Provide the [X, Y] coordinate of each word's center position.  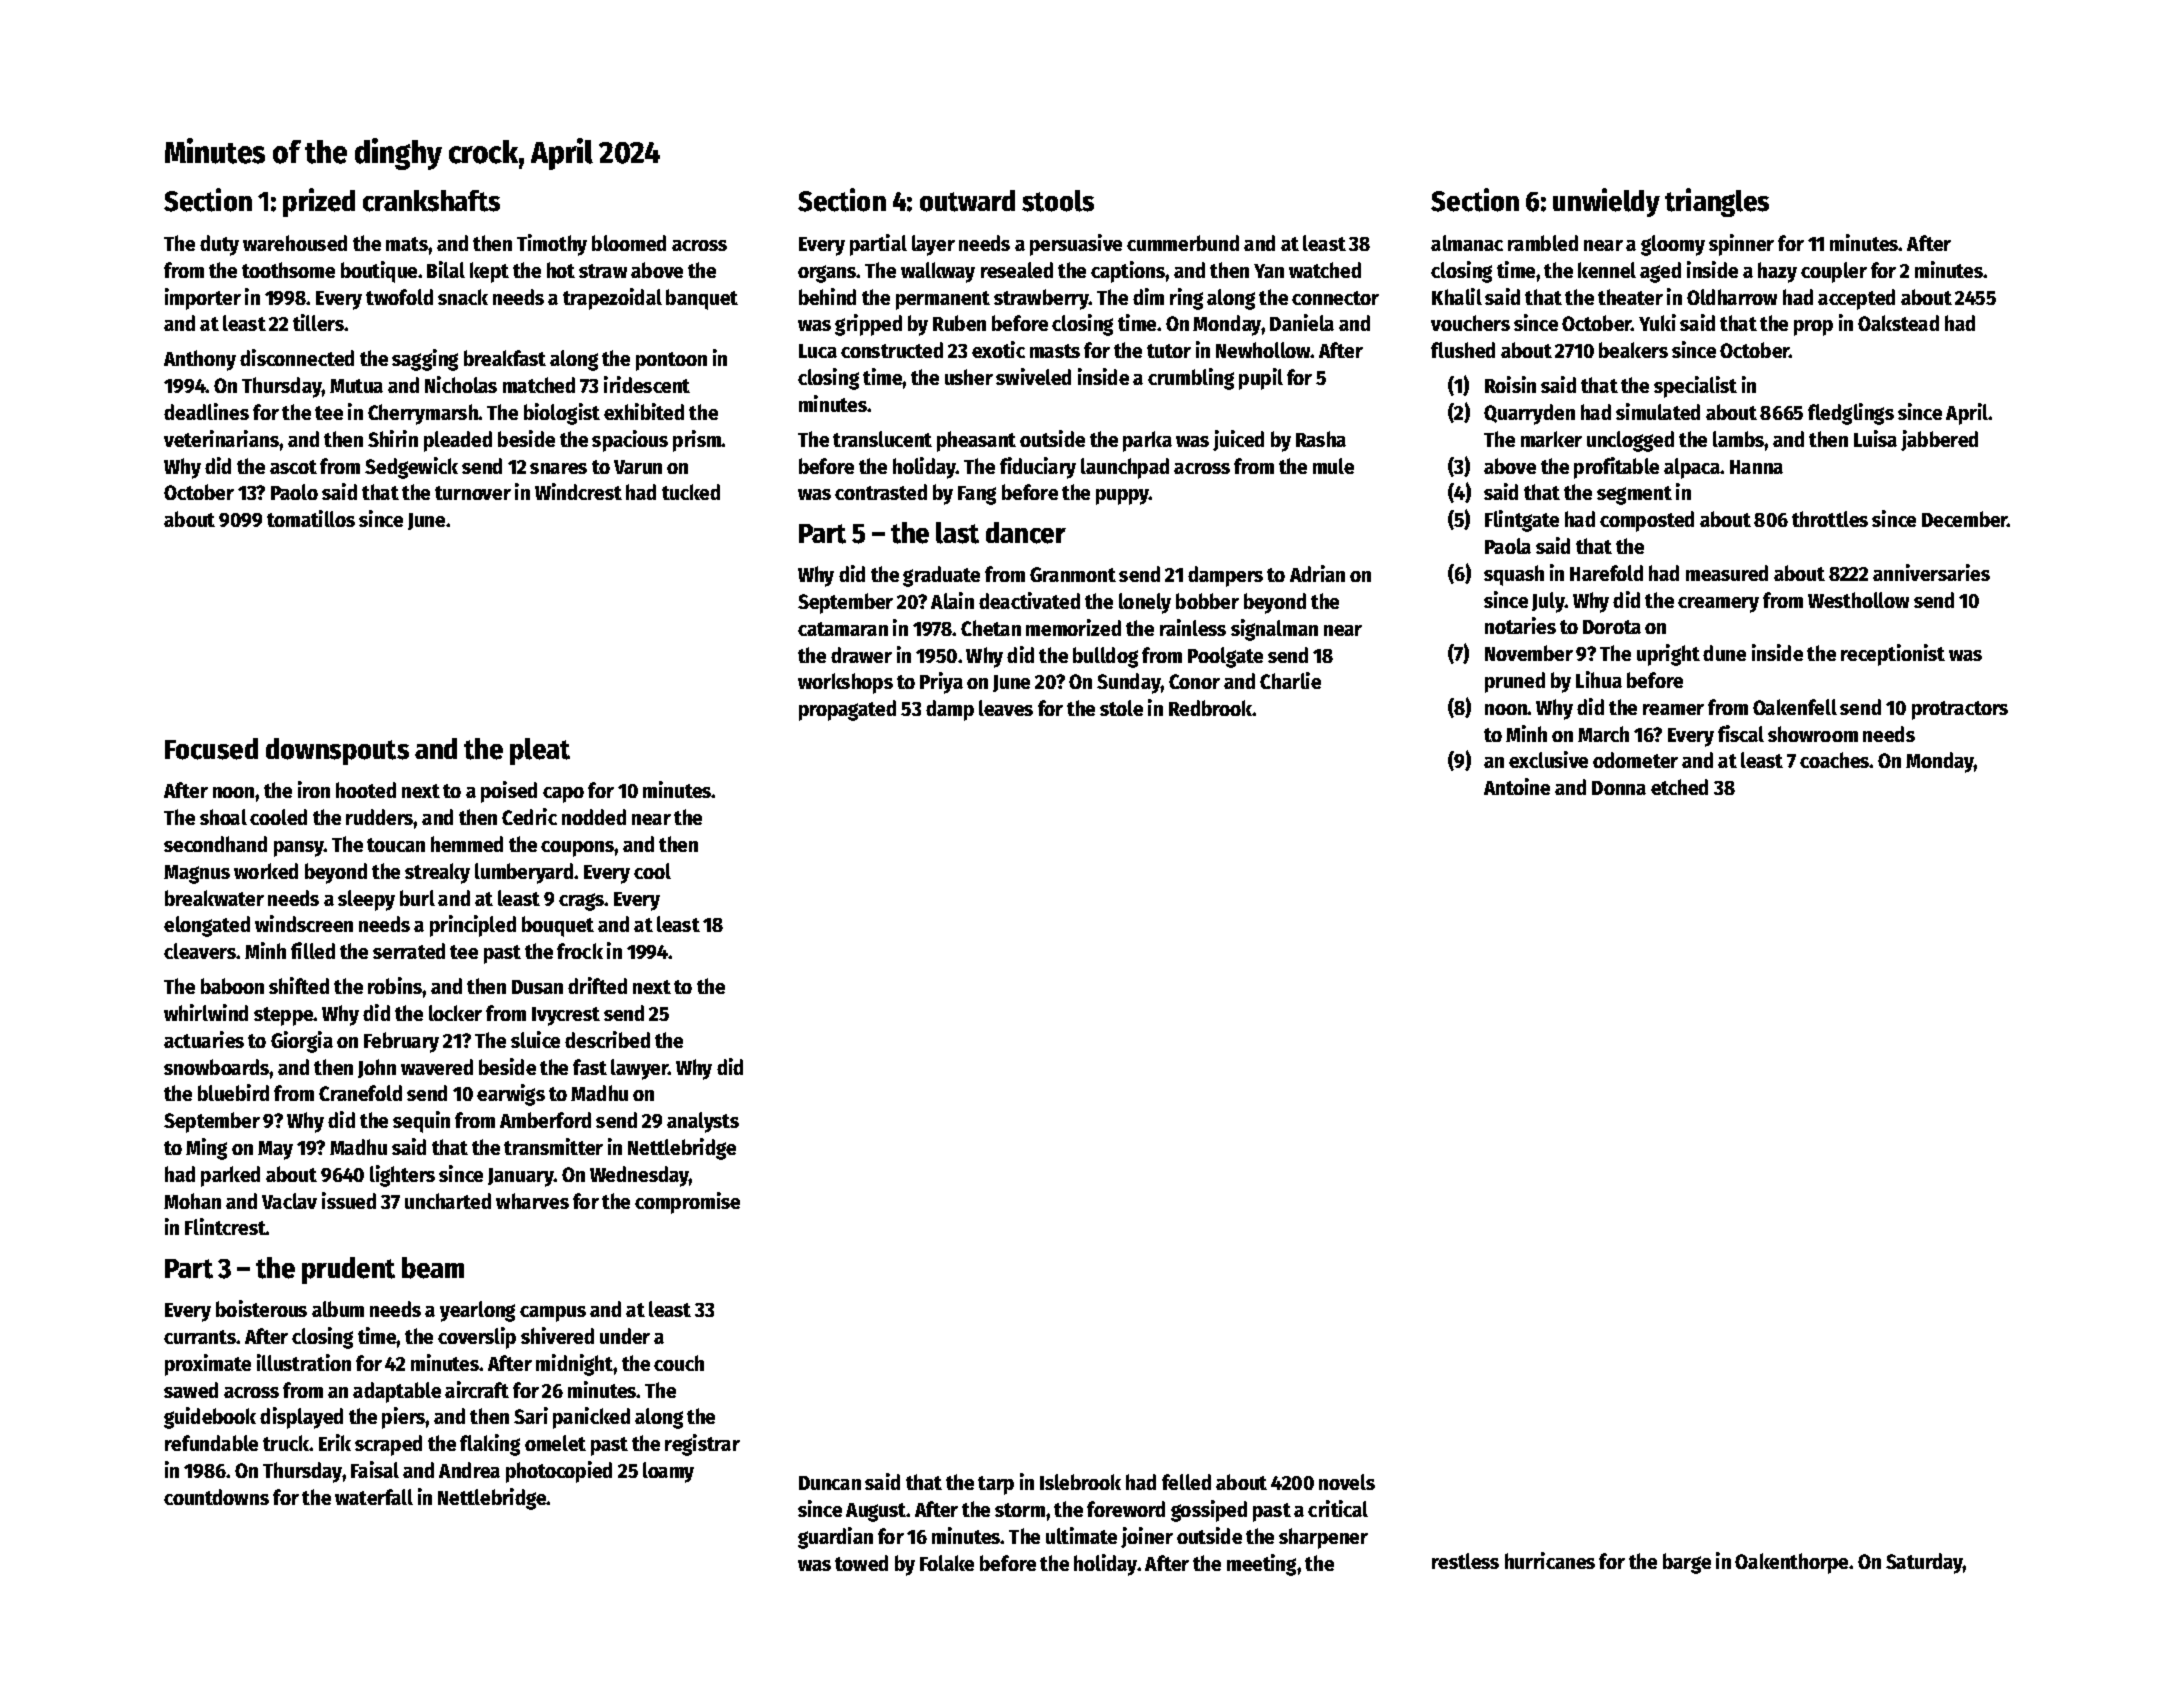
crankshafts [431, 201]
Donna [1619, 788]
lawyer [639, 1069]
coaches [1835, 760]
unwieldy [1606, 202]
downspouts [337, 751]
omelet [555, 1443]
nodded [594, 817]
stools [1058, 201]
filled [313, 950]
